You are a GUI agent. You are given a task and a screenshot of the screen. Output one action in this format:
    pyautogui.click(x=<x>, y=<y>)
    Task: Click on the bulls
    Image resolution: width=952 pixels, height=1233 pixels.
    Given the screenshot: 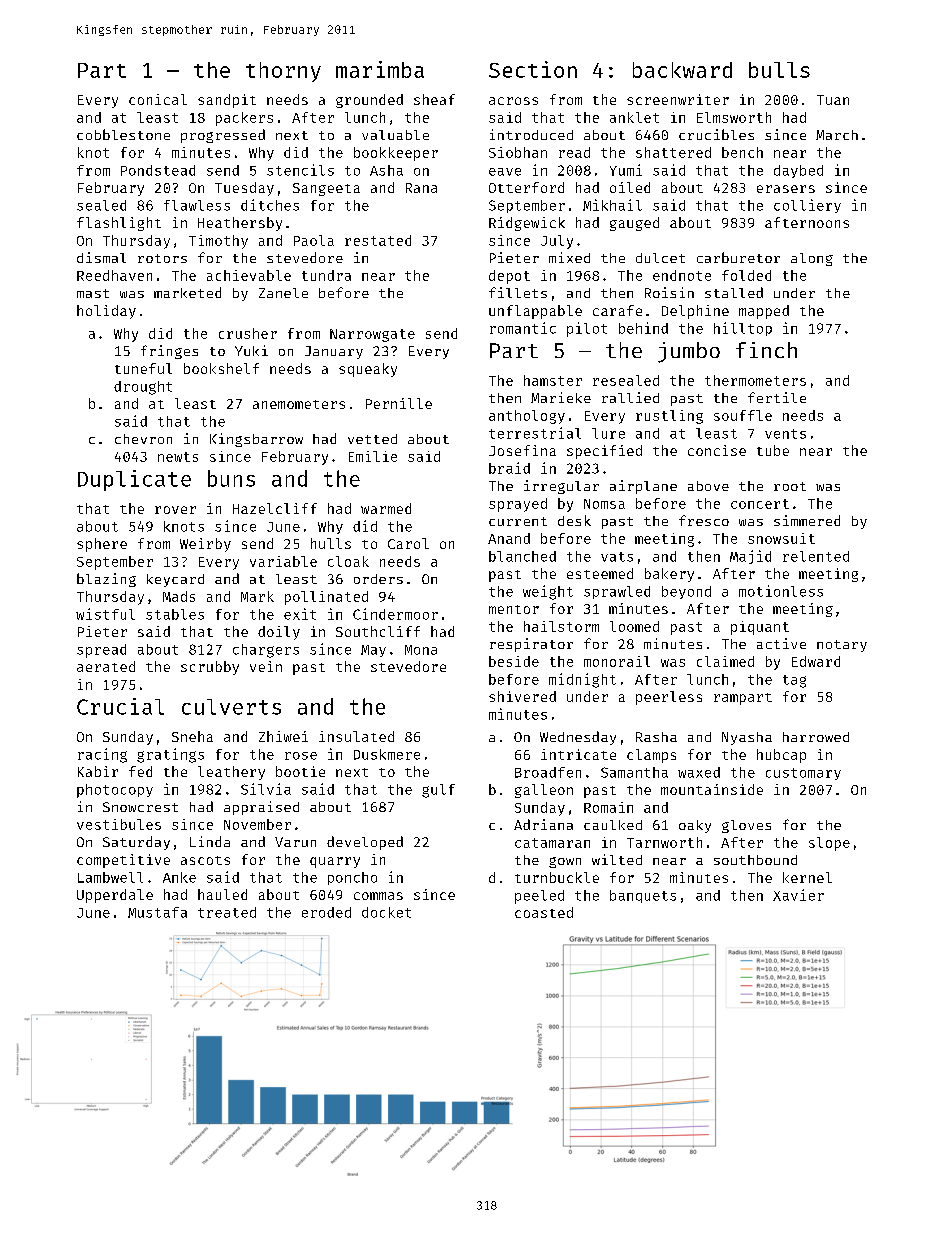 What is the action you would take?
    pyautogui.click(x=779, y=70)
